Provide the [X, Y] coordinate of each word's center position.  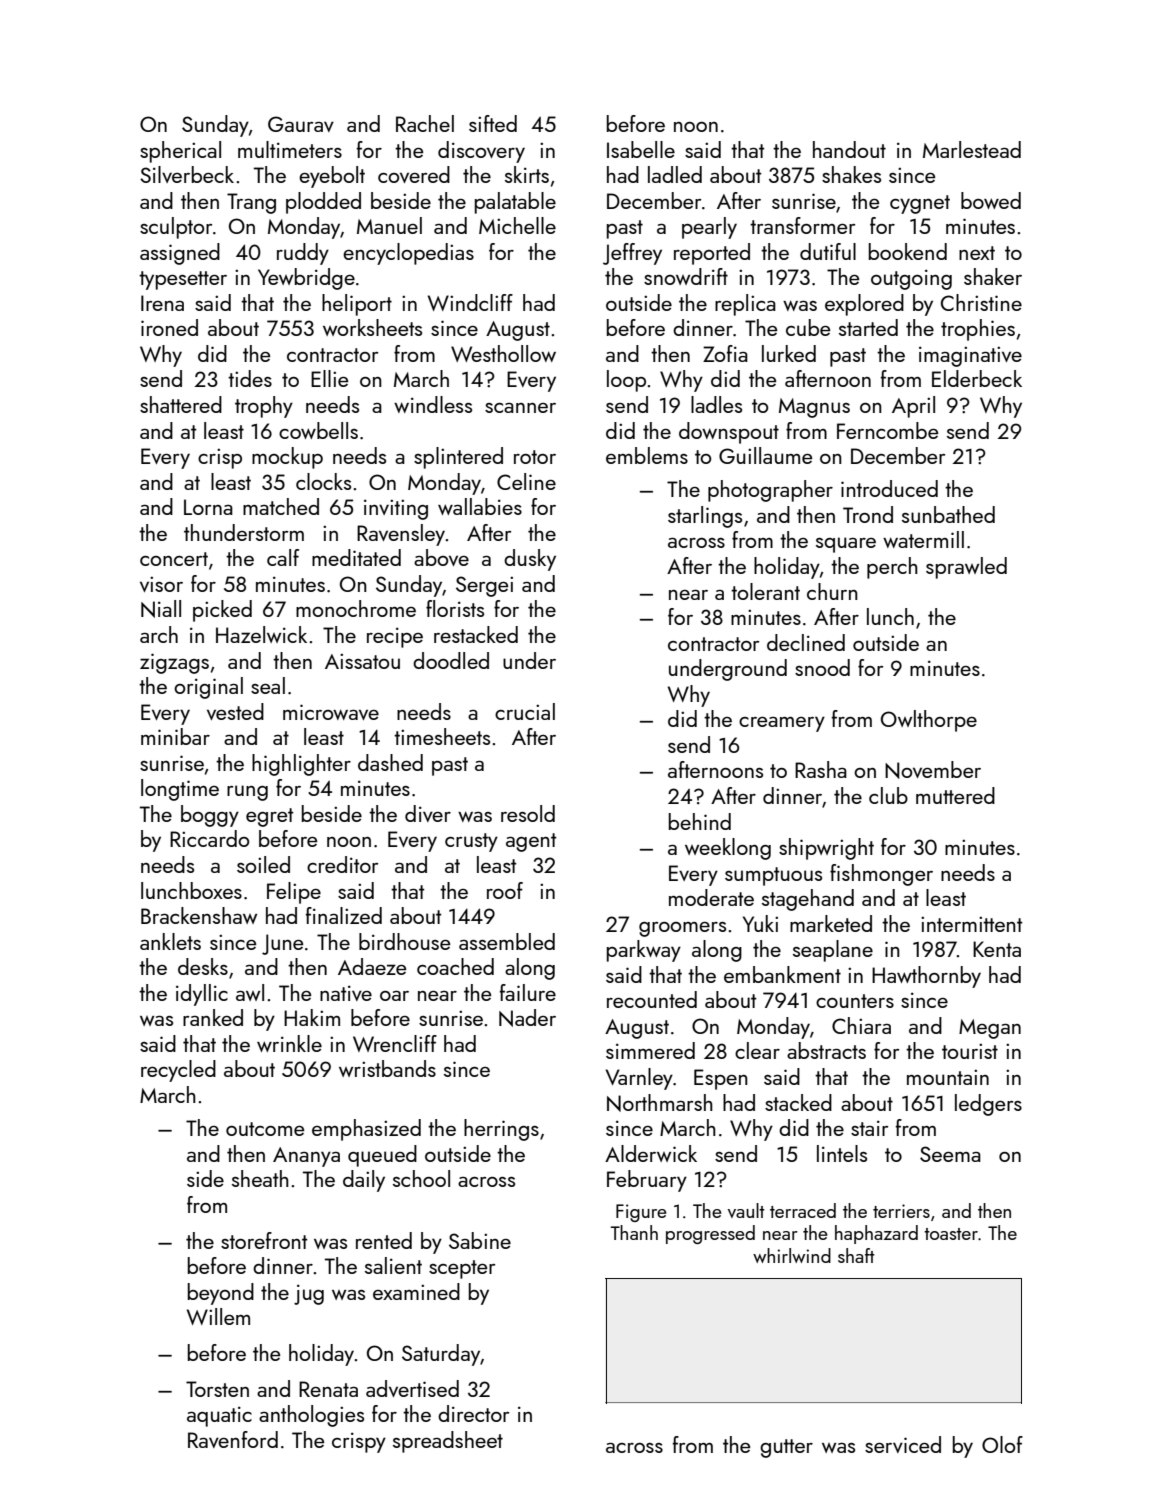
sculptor [176, 228]
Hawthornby [926, 977]
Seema [950, 1154]
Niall [161, 609]
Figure [641, 1213]
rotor [535, 457]
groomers [682, 929]
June [282, 944]
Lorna [208, 507]
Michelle [517, 225]
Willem [218, 1316]
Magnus [814, 408]
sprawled [966, 568]
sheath [260, 1178]
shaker [993, 276]
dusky [530, 560]
